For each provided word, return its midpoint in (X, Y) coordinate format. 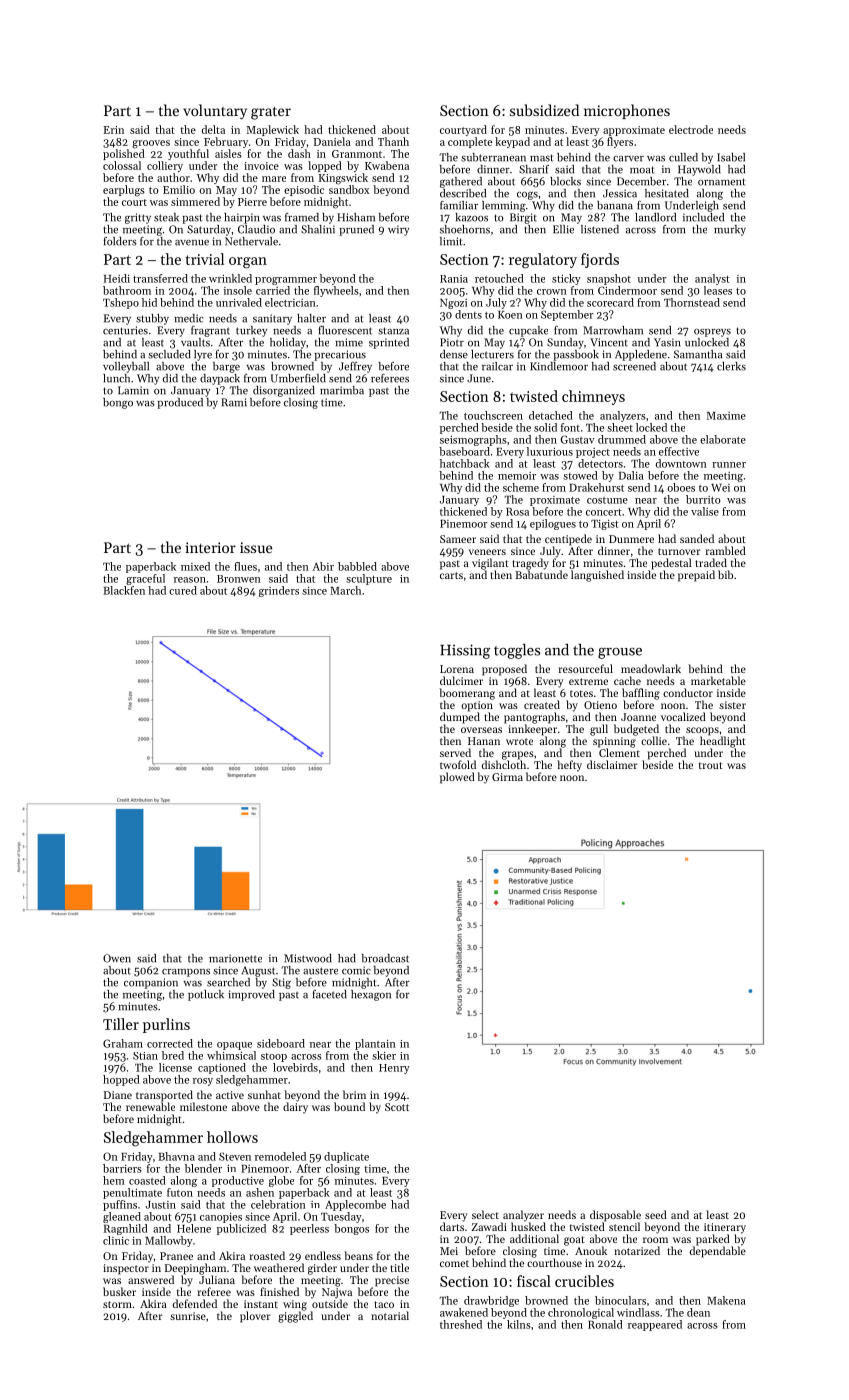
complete (470, 142)
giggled (295, 1317)
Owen (117, 958)
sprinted (389, 343)
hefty (569, 766)
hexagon (371, 995)
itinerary (725, 1228)
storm (117, 1304)
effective (679, 451)
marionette (235, 958)
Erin (114, 130)
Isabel (731, 157)
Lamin (133, 390)
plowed (457, 778)
